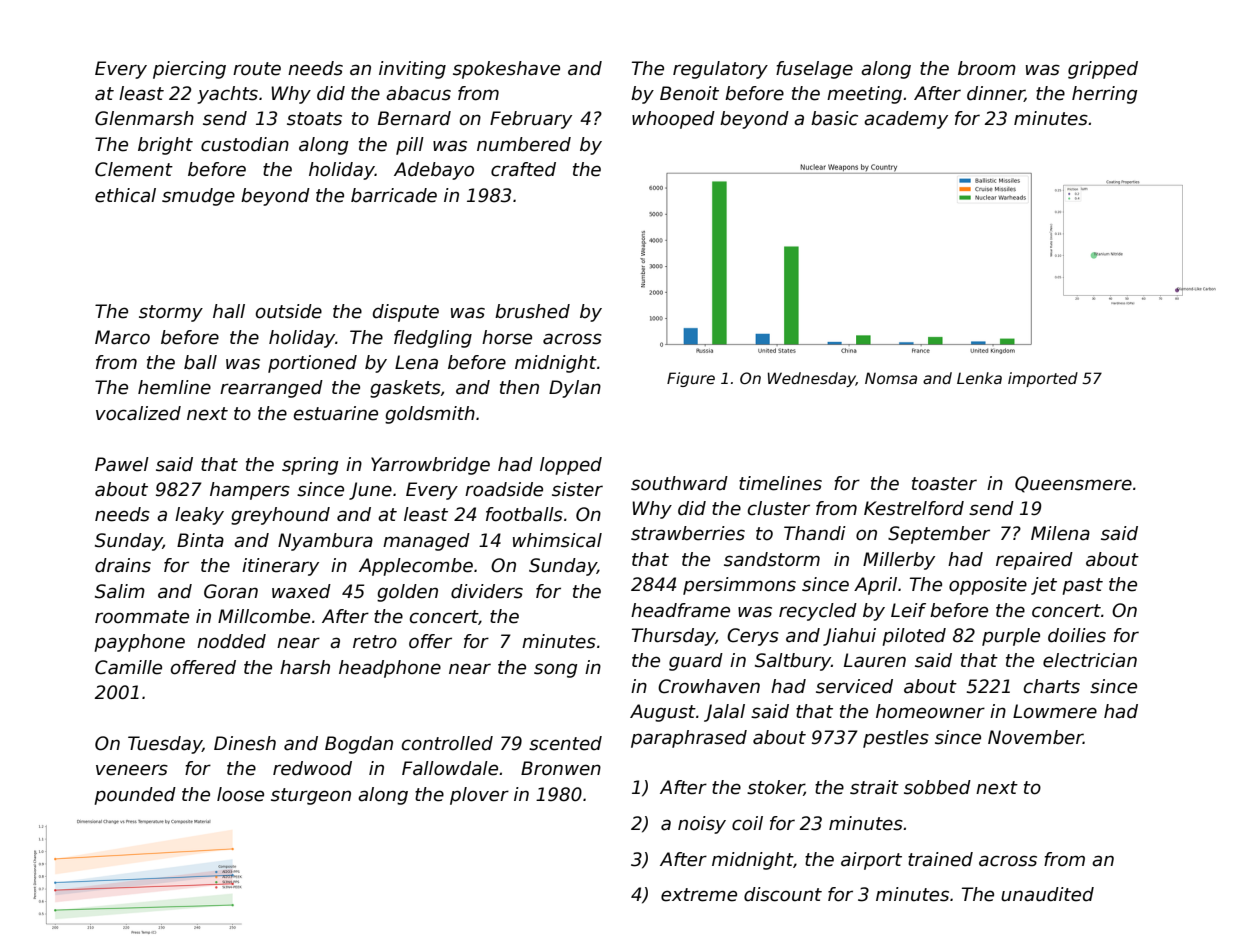 The width and height of the screenshot is (1233, 952). What do you see at coordinates (996, 94) in the screenshot?
I see `dinner` at bounding box center [996, 94].
